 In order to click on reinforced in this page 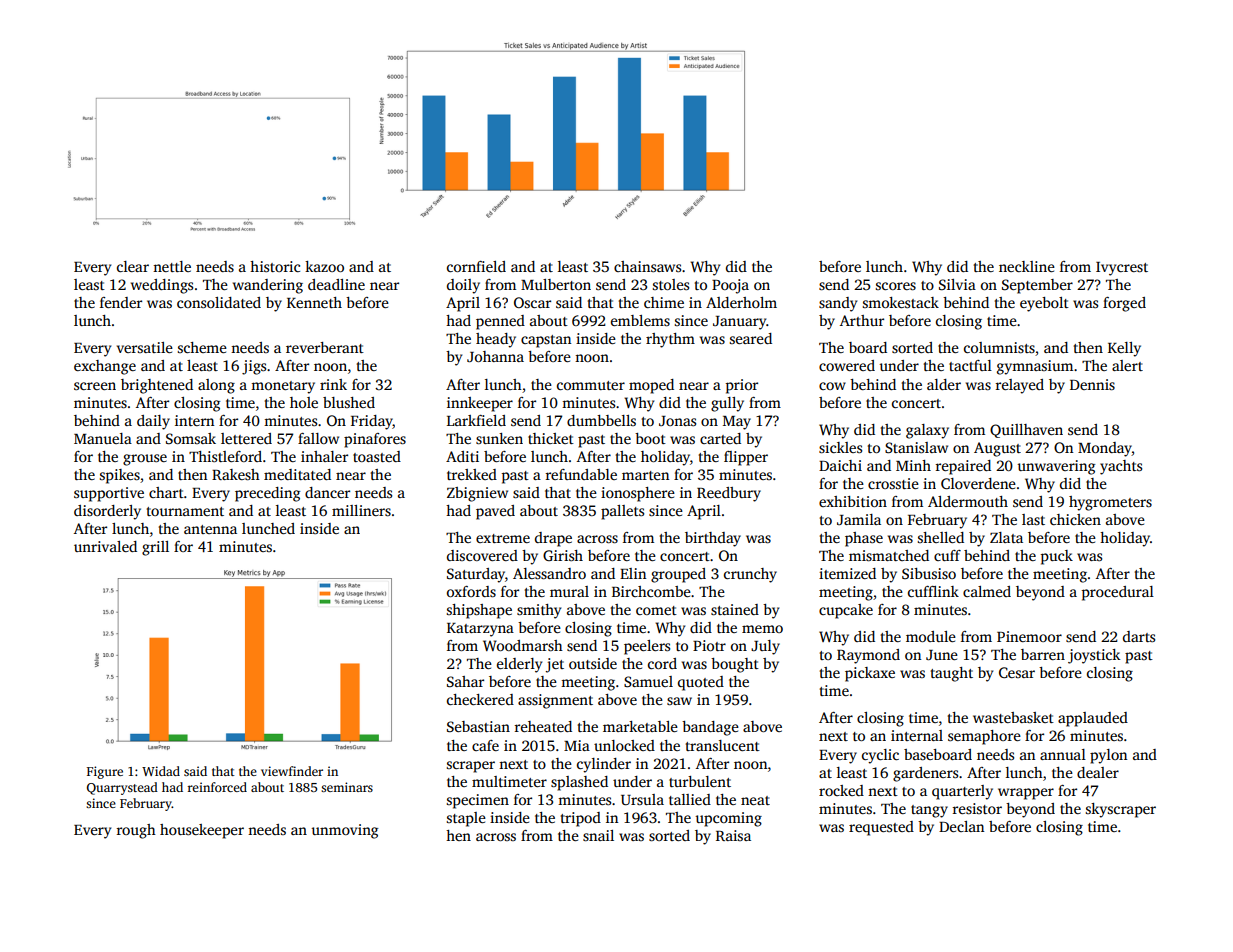, I will do `click(217, 787)`.
